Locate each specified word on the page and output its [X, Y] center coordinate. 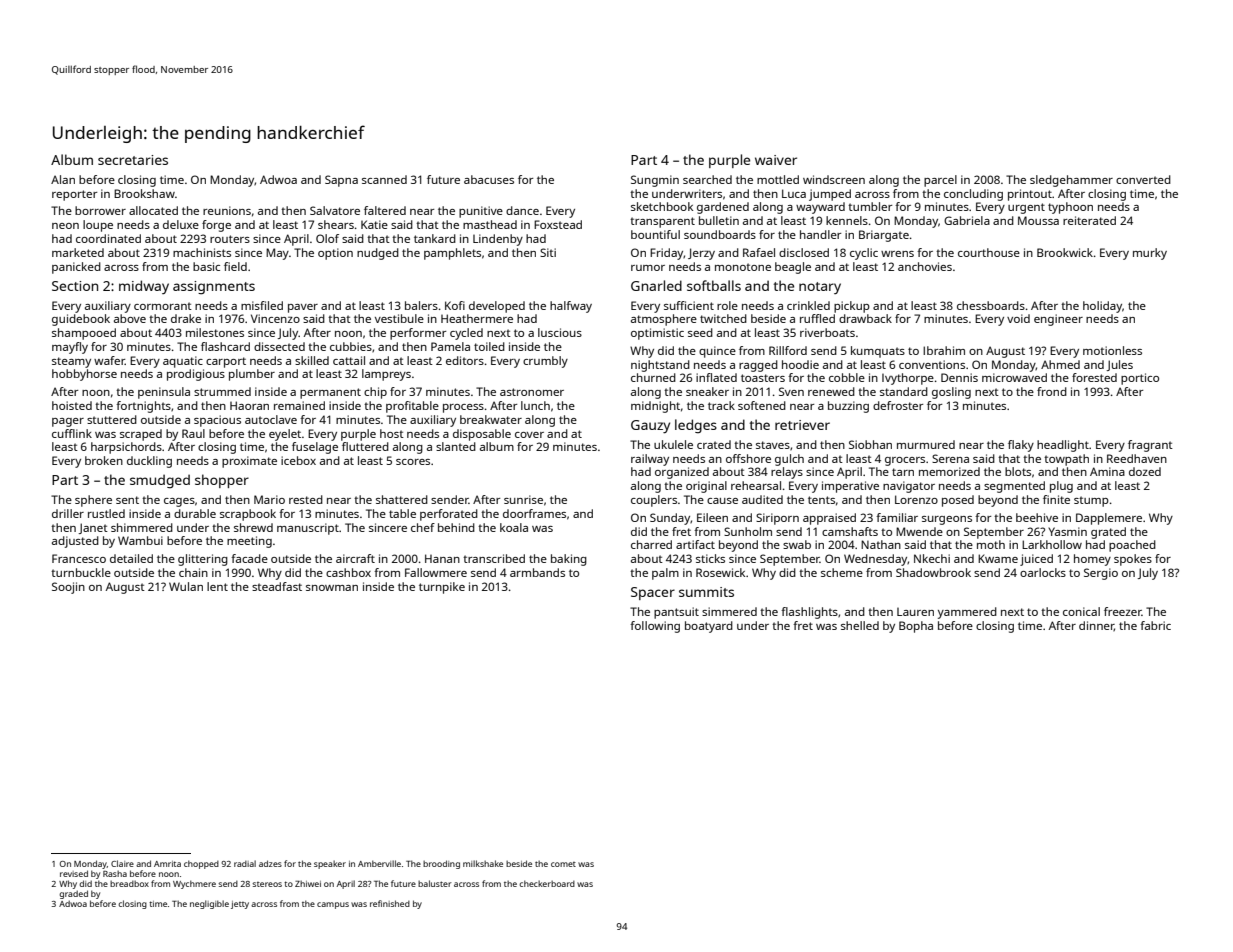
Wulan [186, 586]
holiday [1102, 307]
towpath [1066, 460]
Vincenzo [275, 318]
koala [514, 527]
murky [1150, 254]
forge [216, 226]
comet [563, 864]
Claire [122, 863]
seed [700, 332]
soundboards [720, 234]
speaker [330, 864]
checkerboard [547, 883]
